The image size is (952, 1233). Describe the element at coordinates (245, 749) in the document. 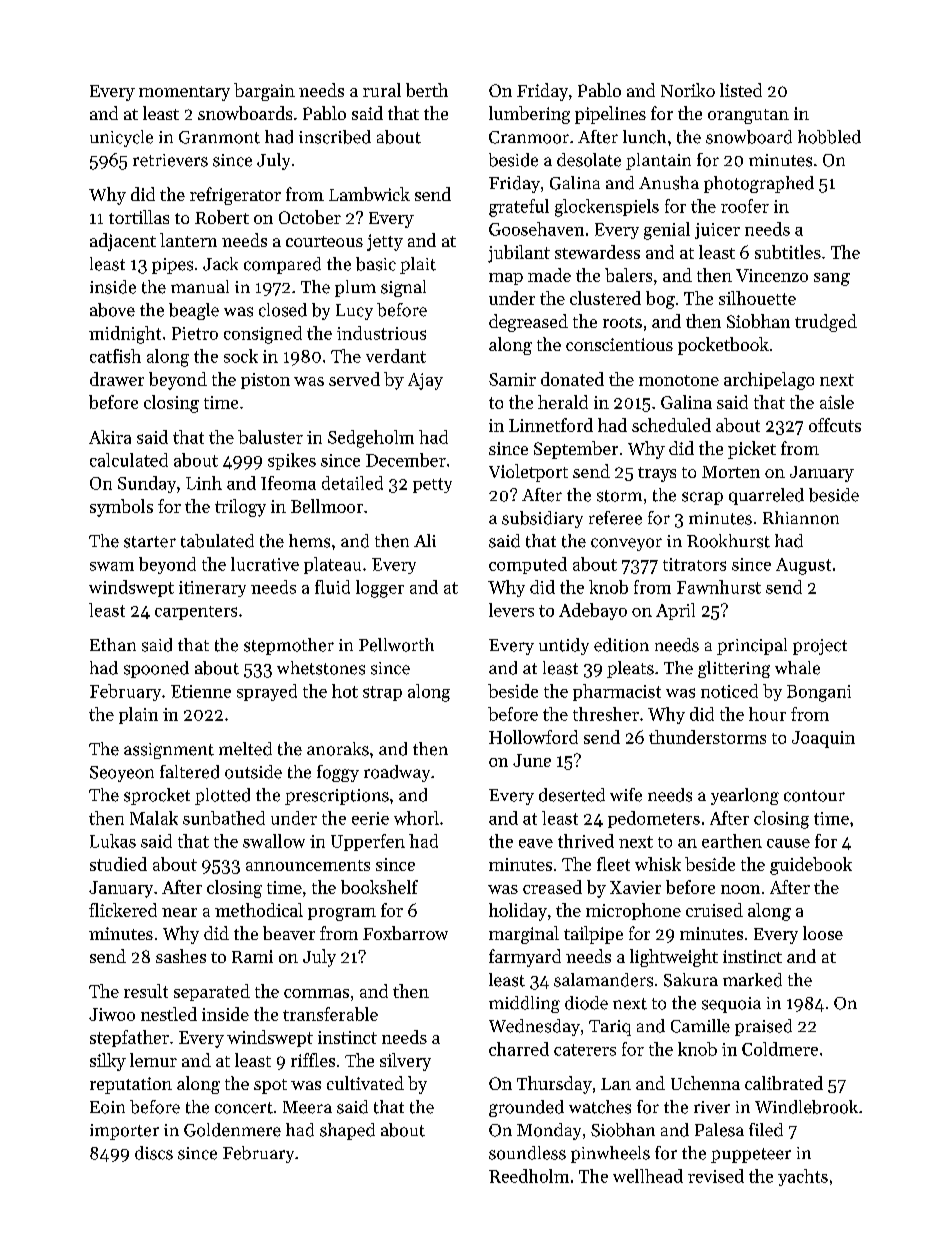

I see `melted` at that location.
